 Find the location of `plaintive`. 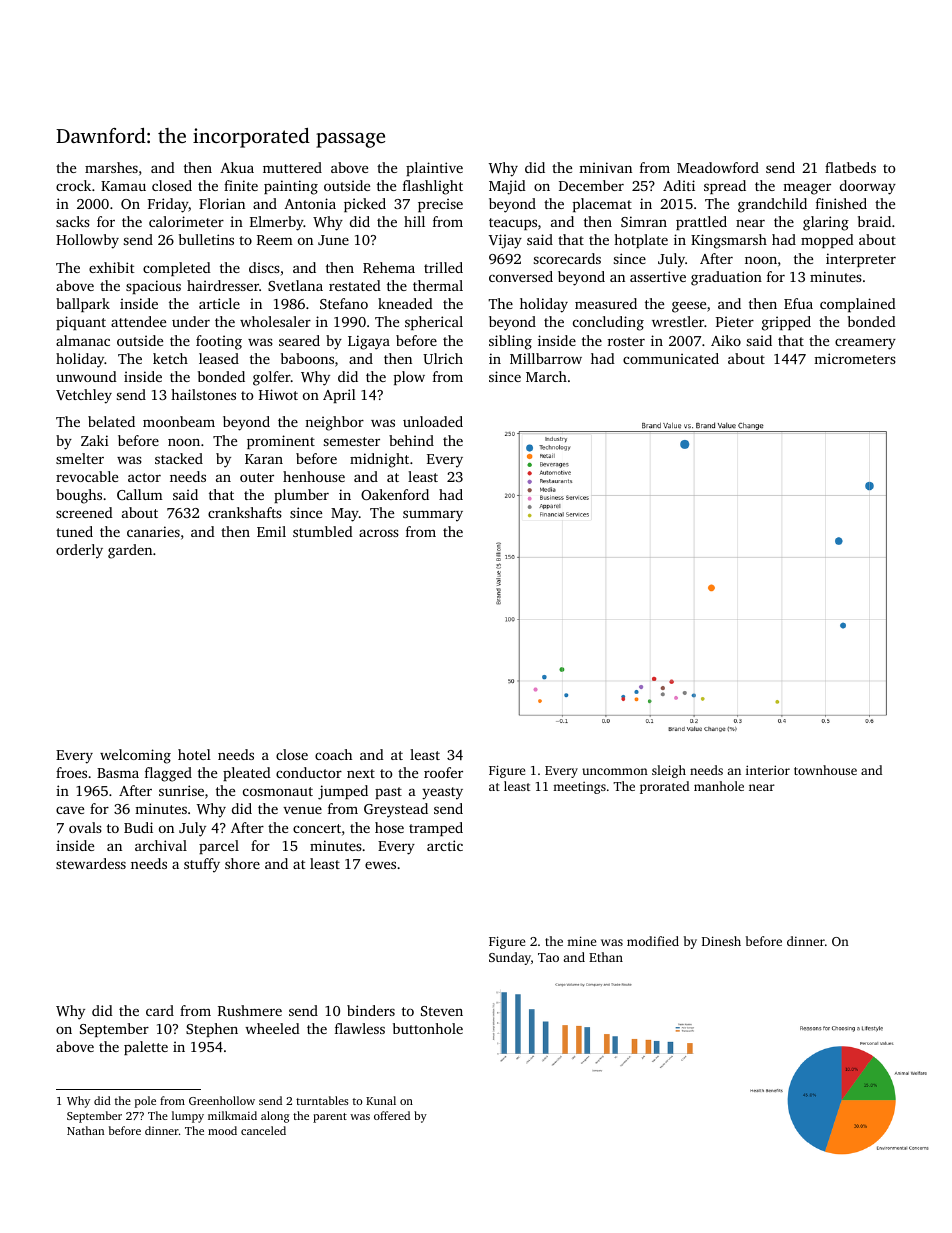

plaintive is located at coordinates (434, 169).
